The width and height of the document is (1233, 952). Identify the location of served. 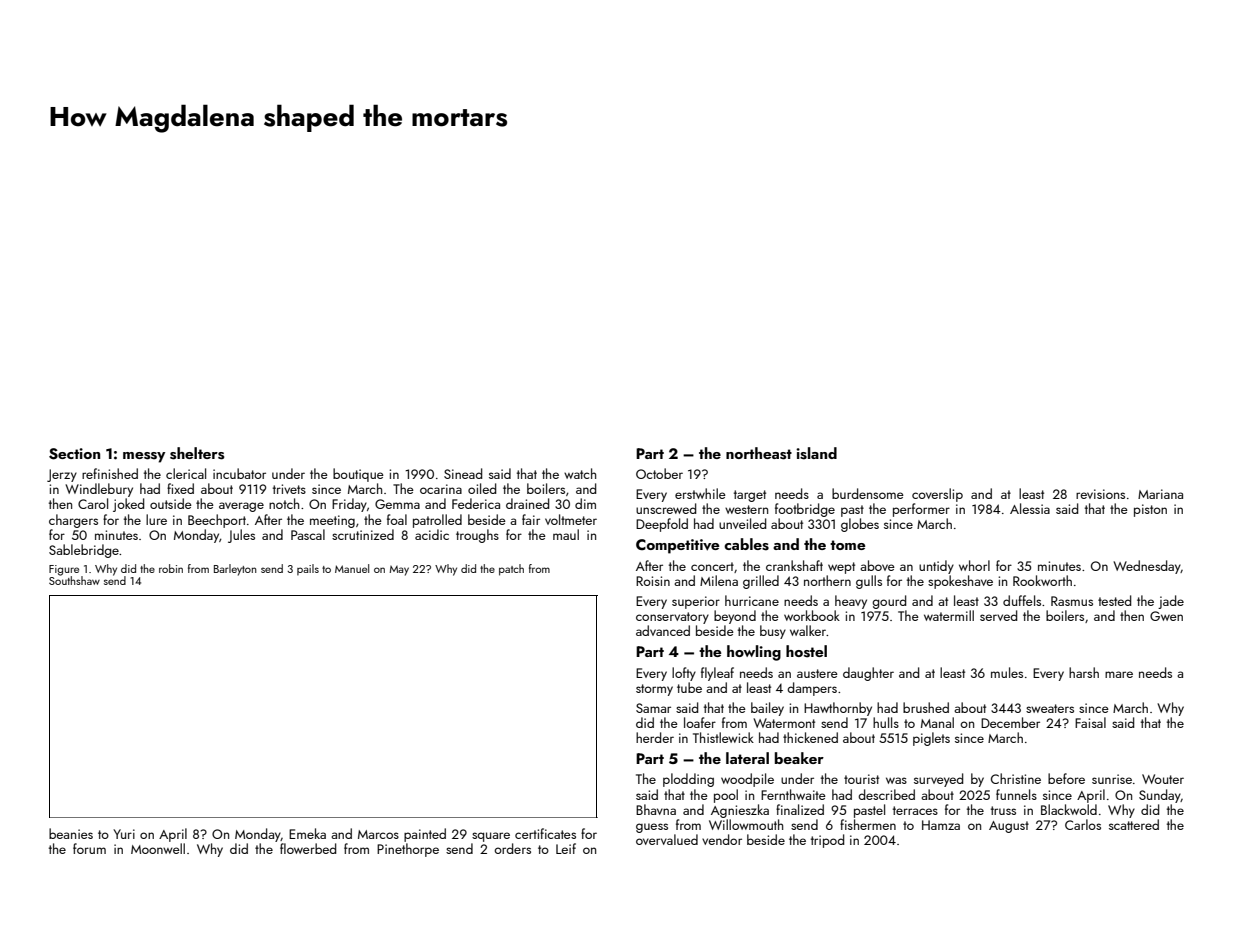
(998, 615).
